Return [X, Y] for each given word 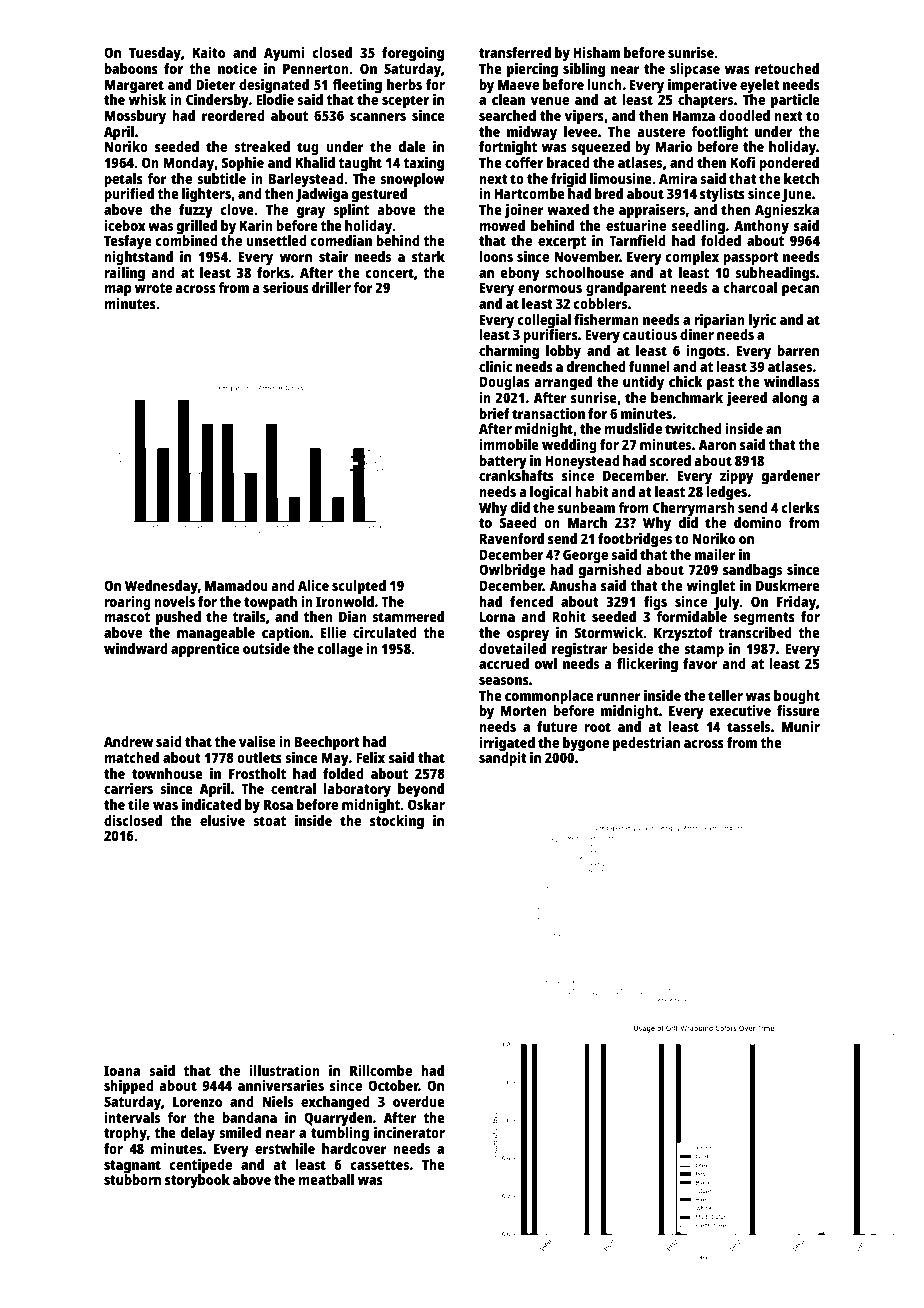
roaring [127, 603]
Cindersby [217, 101]
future [557, 726]
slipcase [695, 70]
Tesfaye [128, 242]
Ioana [122, 1070]
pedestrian [646, 744]
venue [550, 101]
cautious [650, 334]
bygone [586, 744]
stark [428, 256]
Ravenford [512, 538]
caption [285, 634]
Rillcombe [381, 1070]
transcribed [755, 632]
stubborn [132, 1179]
